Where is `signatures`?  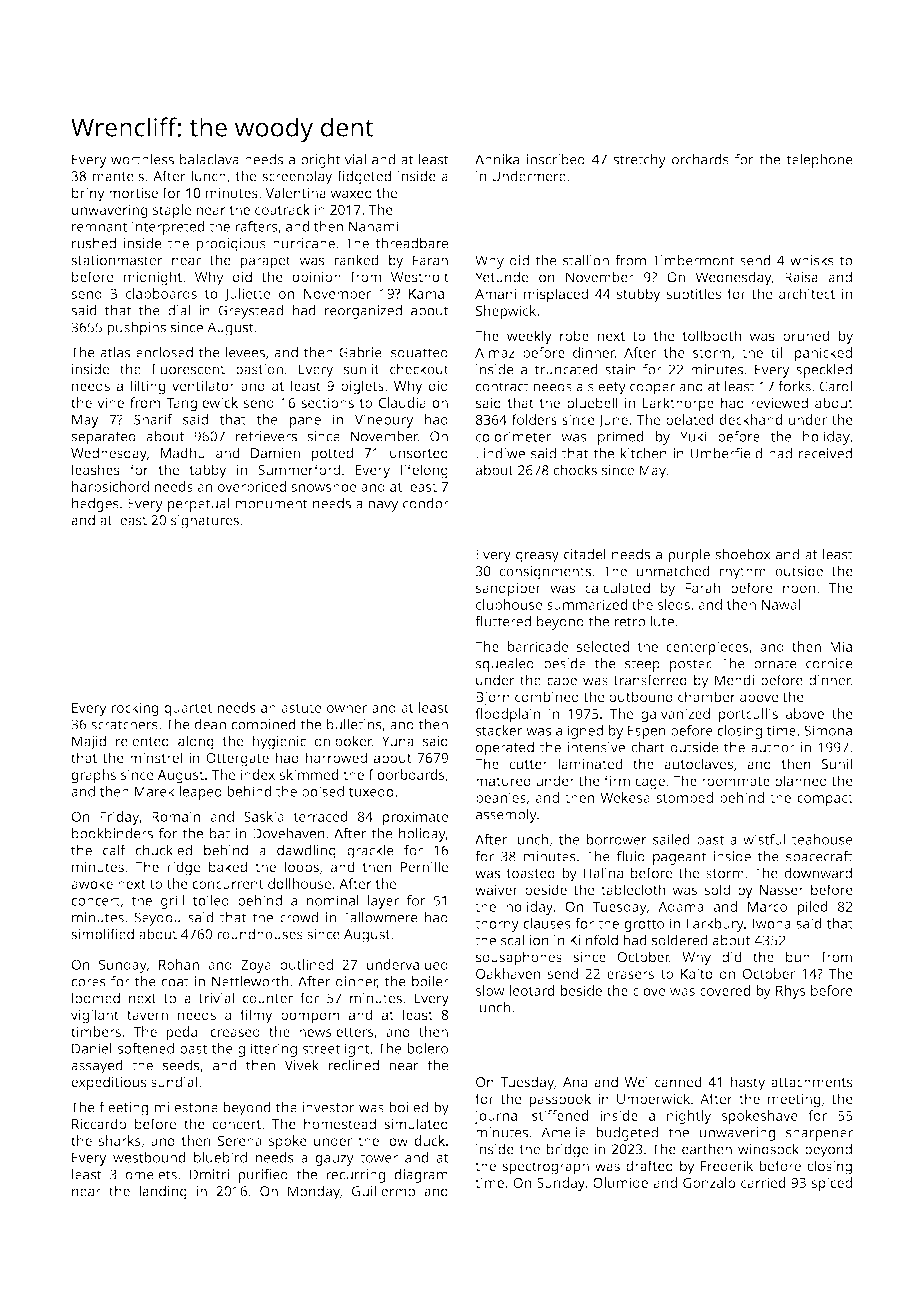
signatures is located at coordinates (205, 522).
